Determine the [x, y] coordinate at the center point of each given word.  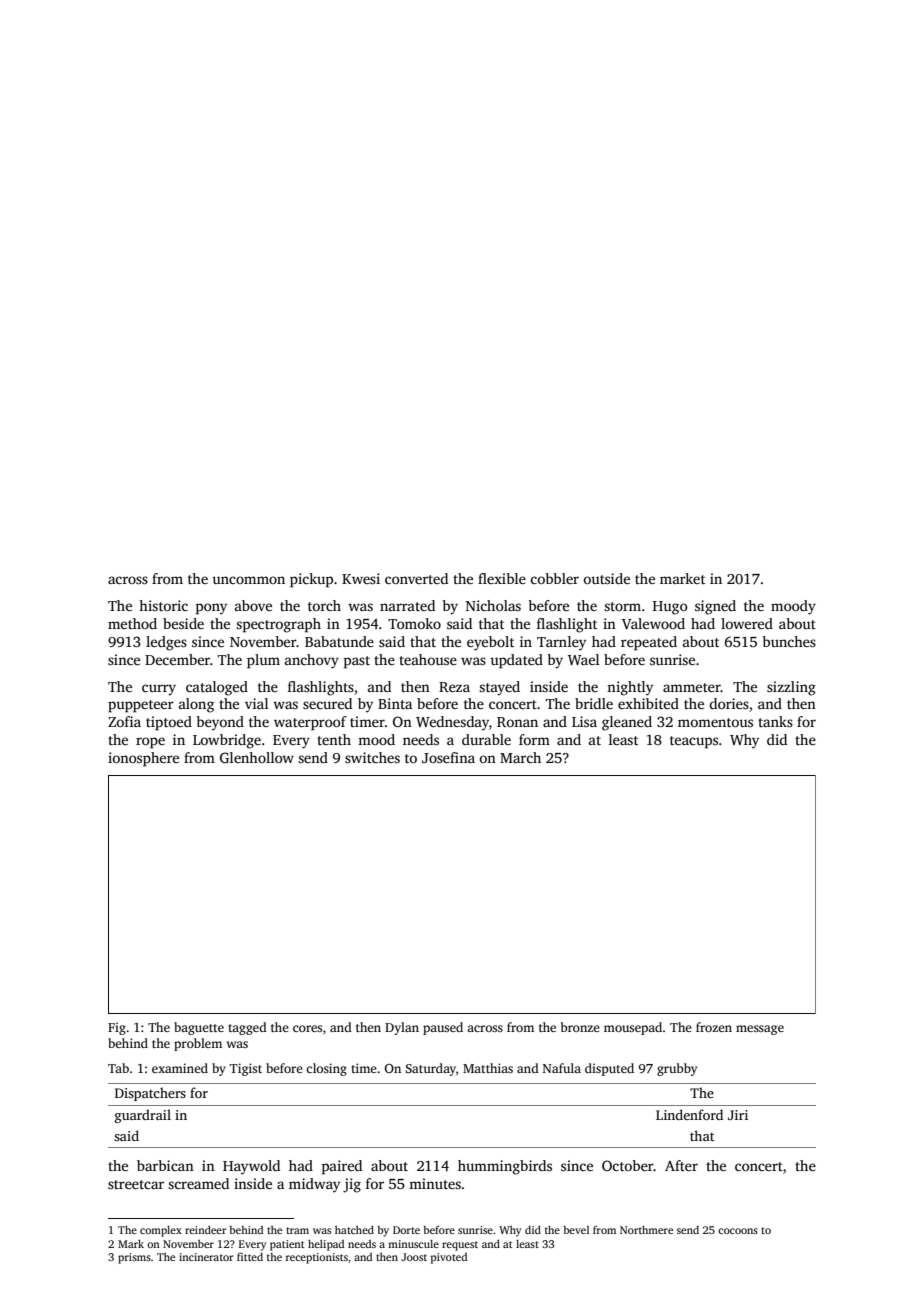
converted [416, 578]
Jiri [738, 1115]
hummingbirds [505, 1167]
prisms [134, 1258]
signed [715, 607]
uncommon [248, 580]
